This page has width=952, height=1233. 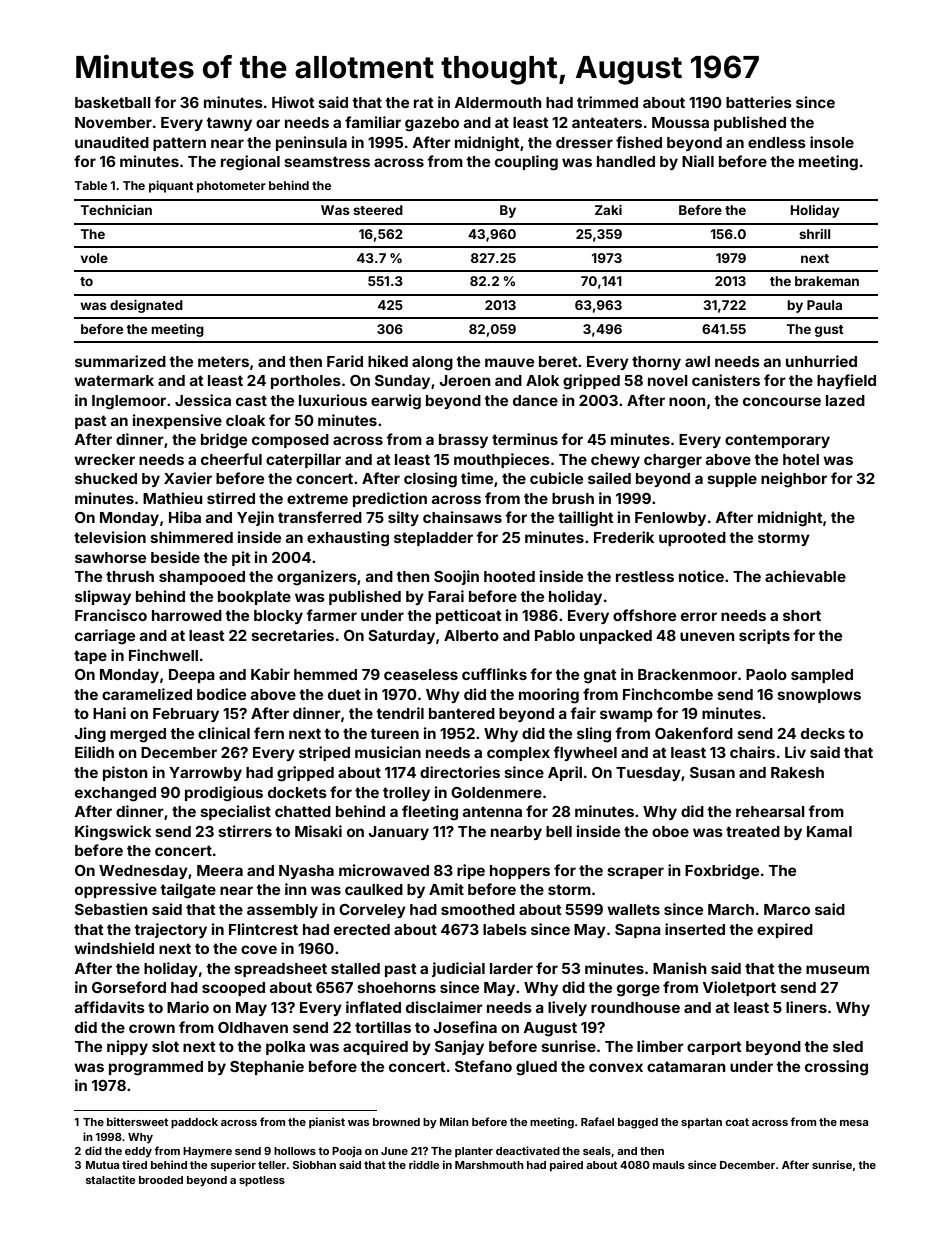 What do you see at coordinates (845, 400) in the page?
I see `lazed` at bounding box center [845, 400].
